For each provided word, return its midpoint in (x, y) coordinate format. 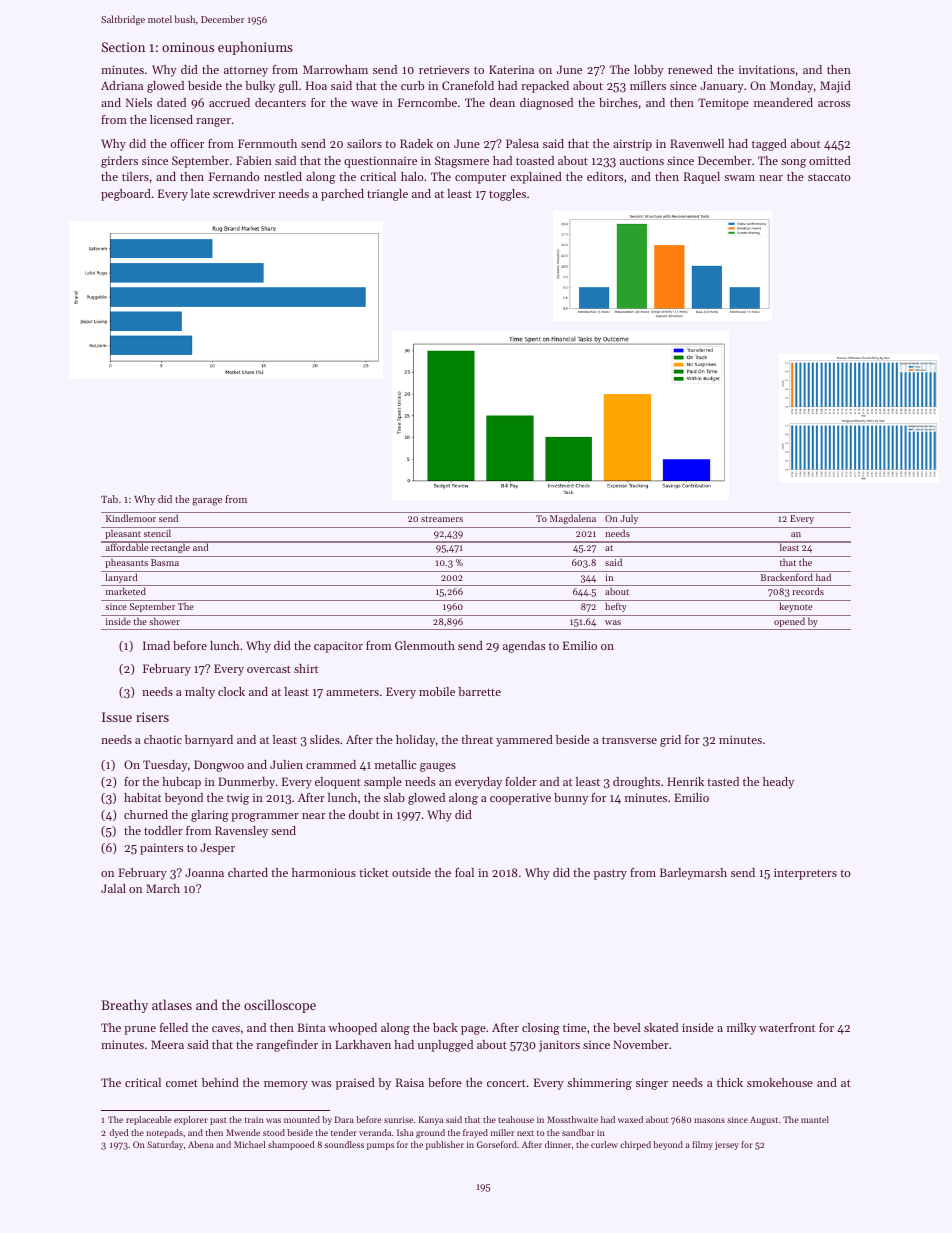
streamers (442, 519)
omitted (830, 160)
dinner (558, 1144)
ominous (188, 47)
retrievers (444, 69)
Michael (249, 1144)
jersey (727, 1145)
